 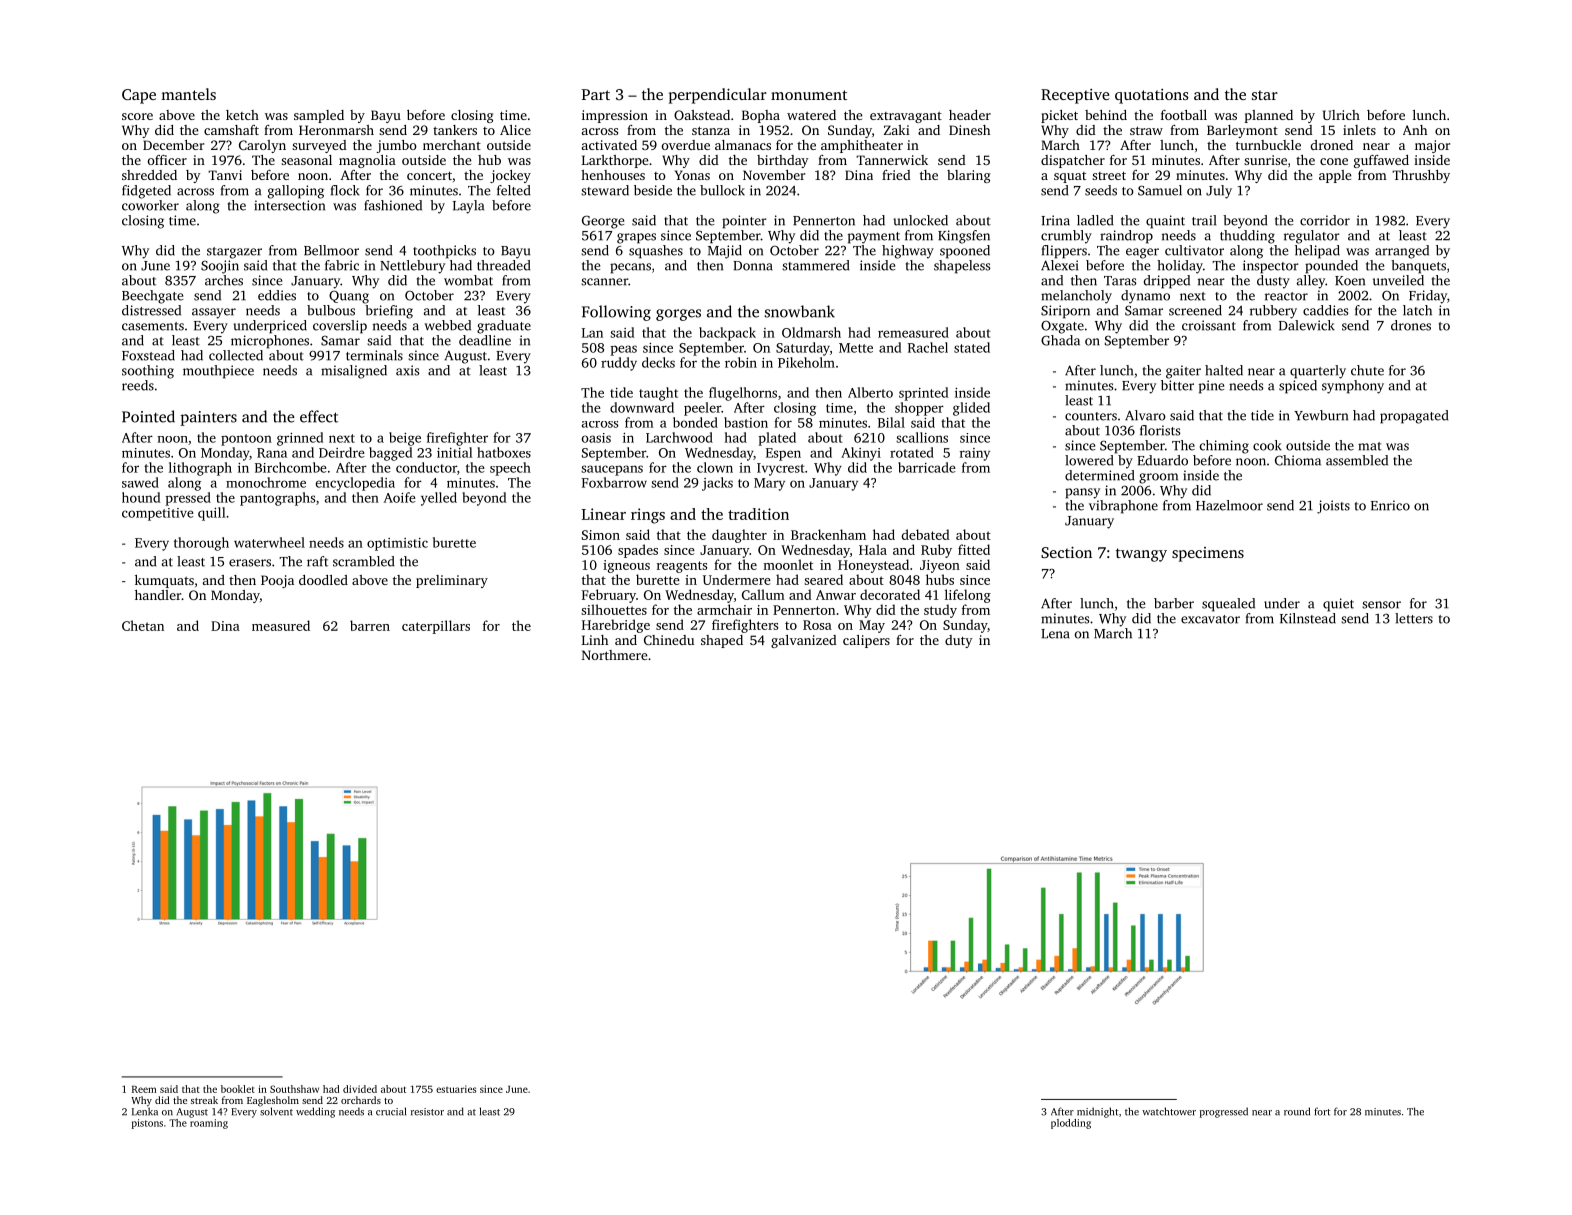 What do you see at coordinates (427, 1112) in the document?
I see `resistor` at bounding box center [427, 1112].
